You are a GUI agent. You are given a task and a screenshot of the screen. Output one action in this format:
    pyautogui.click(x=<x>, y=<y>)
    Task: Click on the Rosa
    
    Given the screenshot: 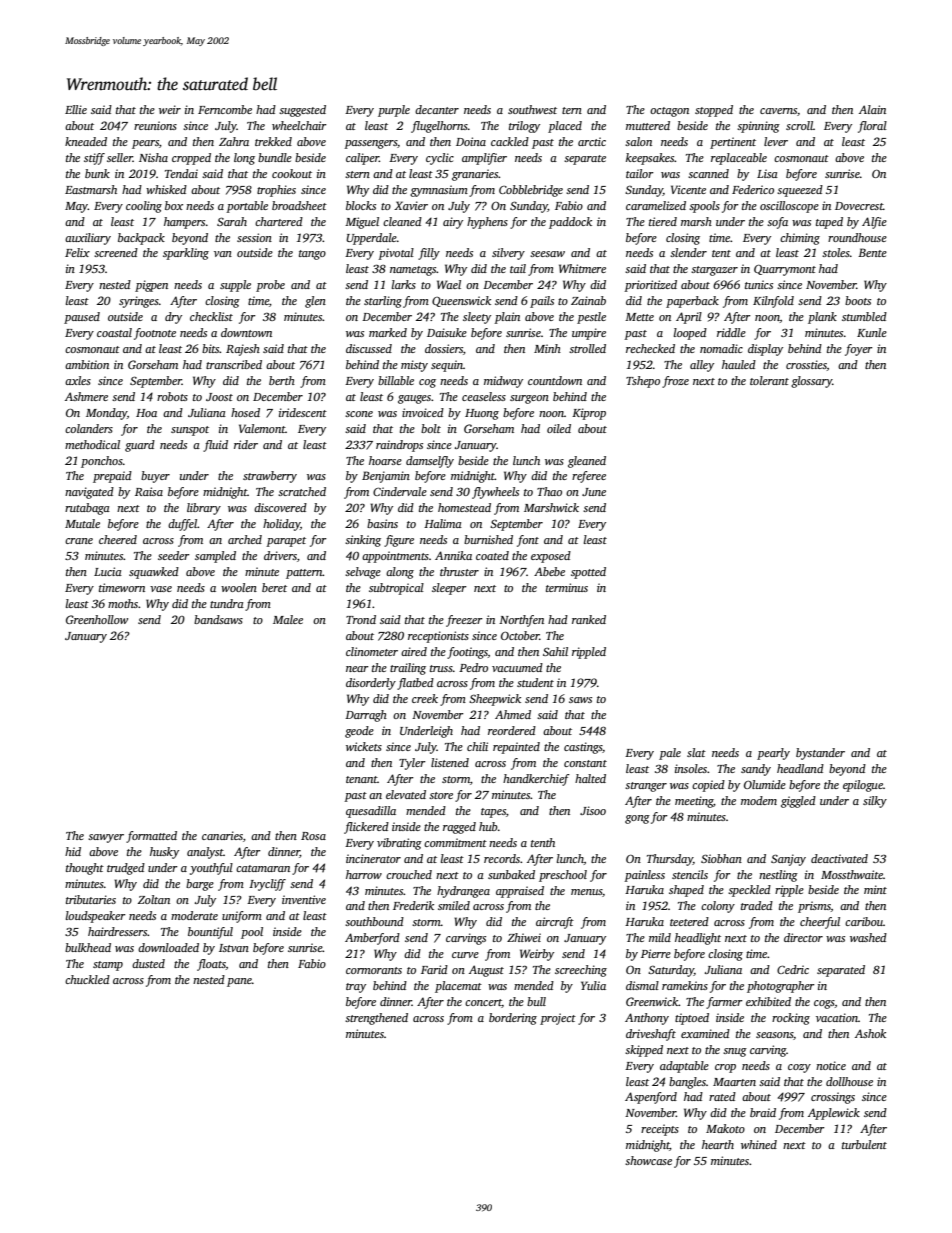 What is the action you would take?
    pyautogui.click(x=313, y=836)
